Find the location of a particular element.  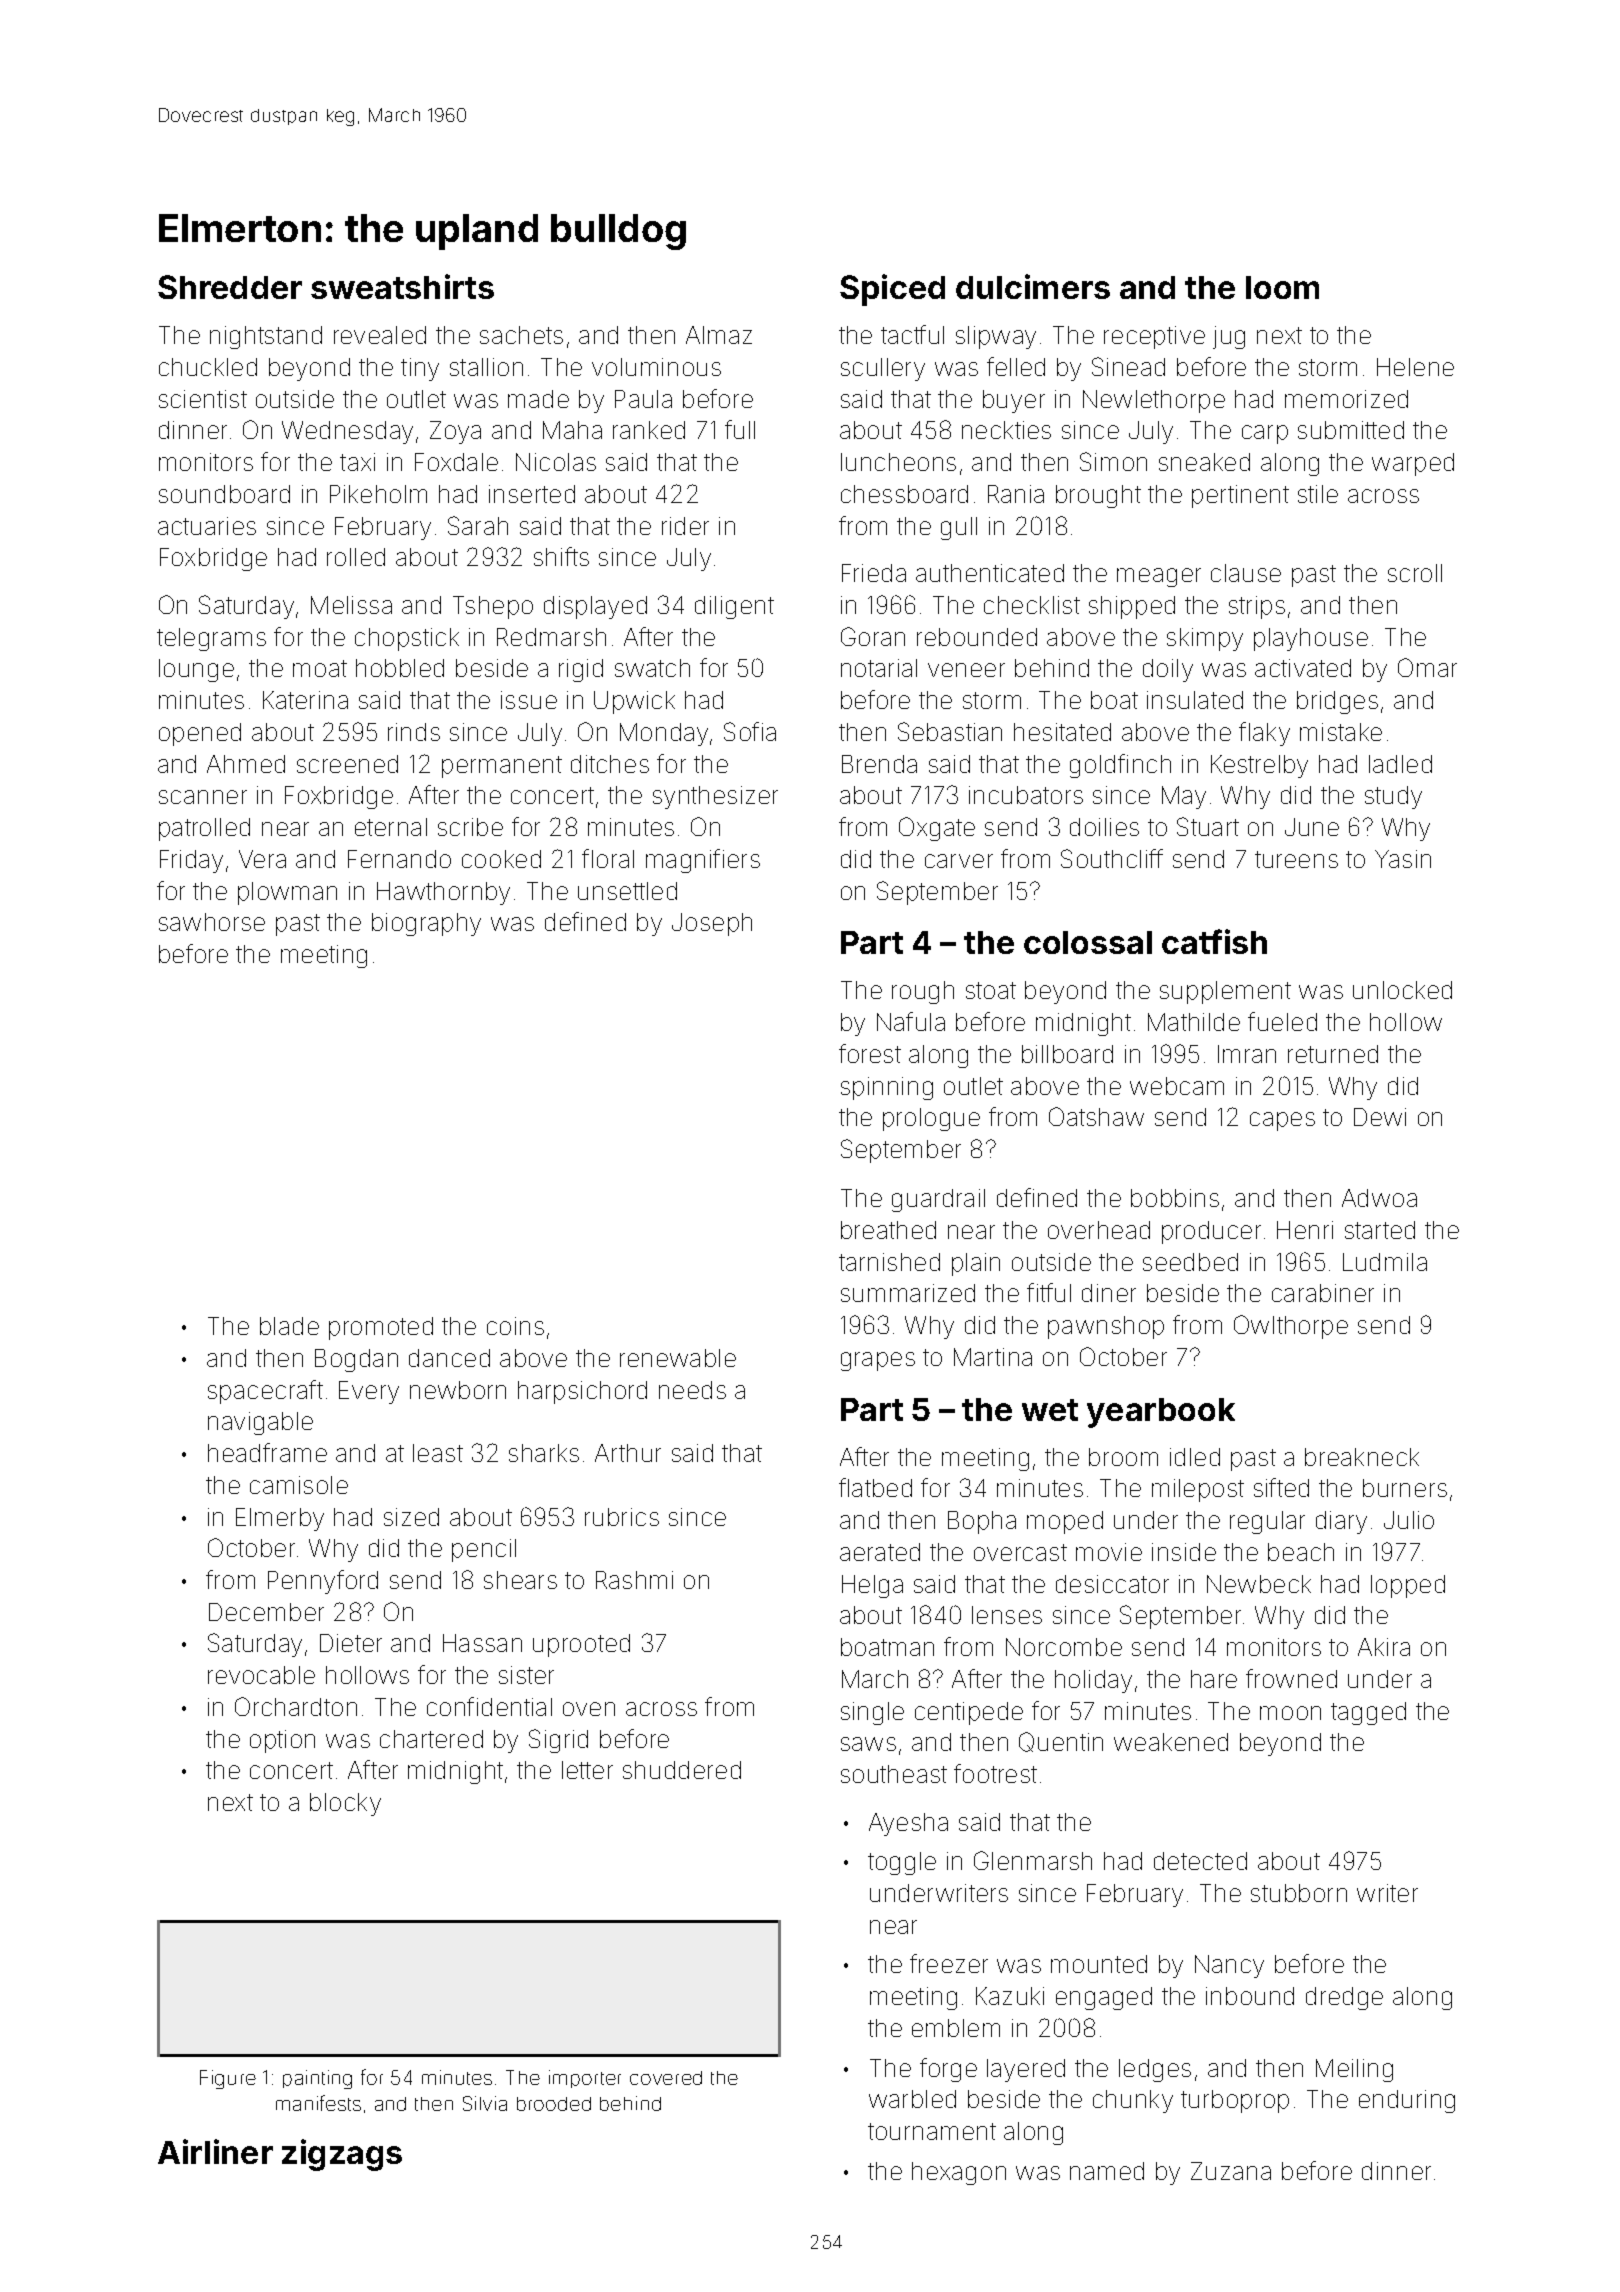

Oatshaw is located at coordinates (1096, 1116).
